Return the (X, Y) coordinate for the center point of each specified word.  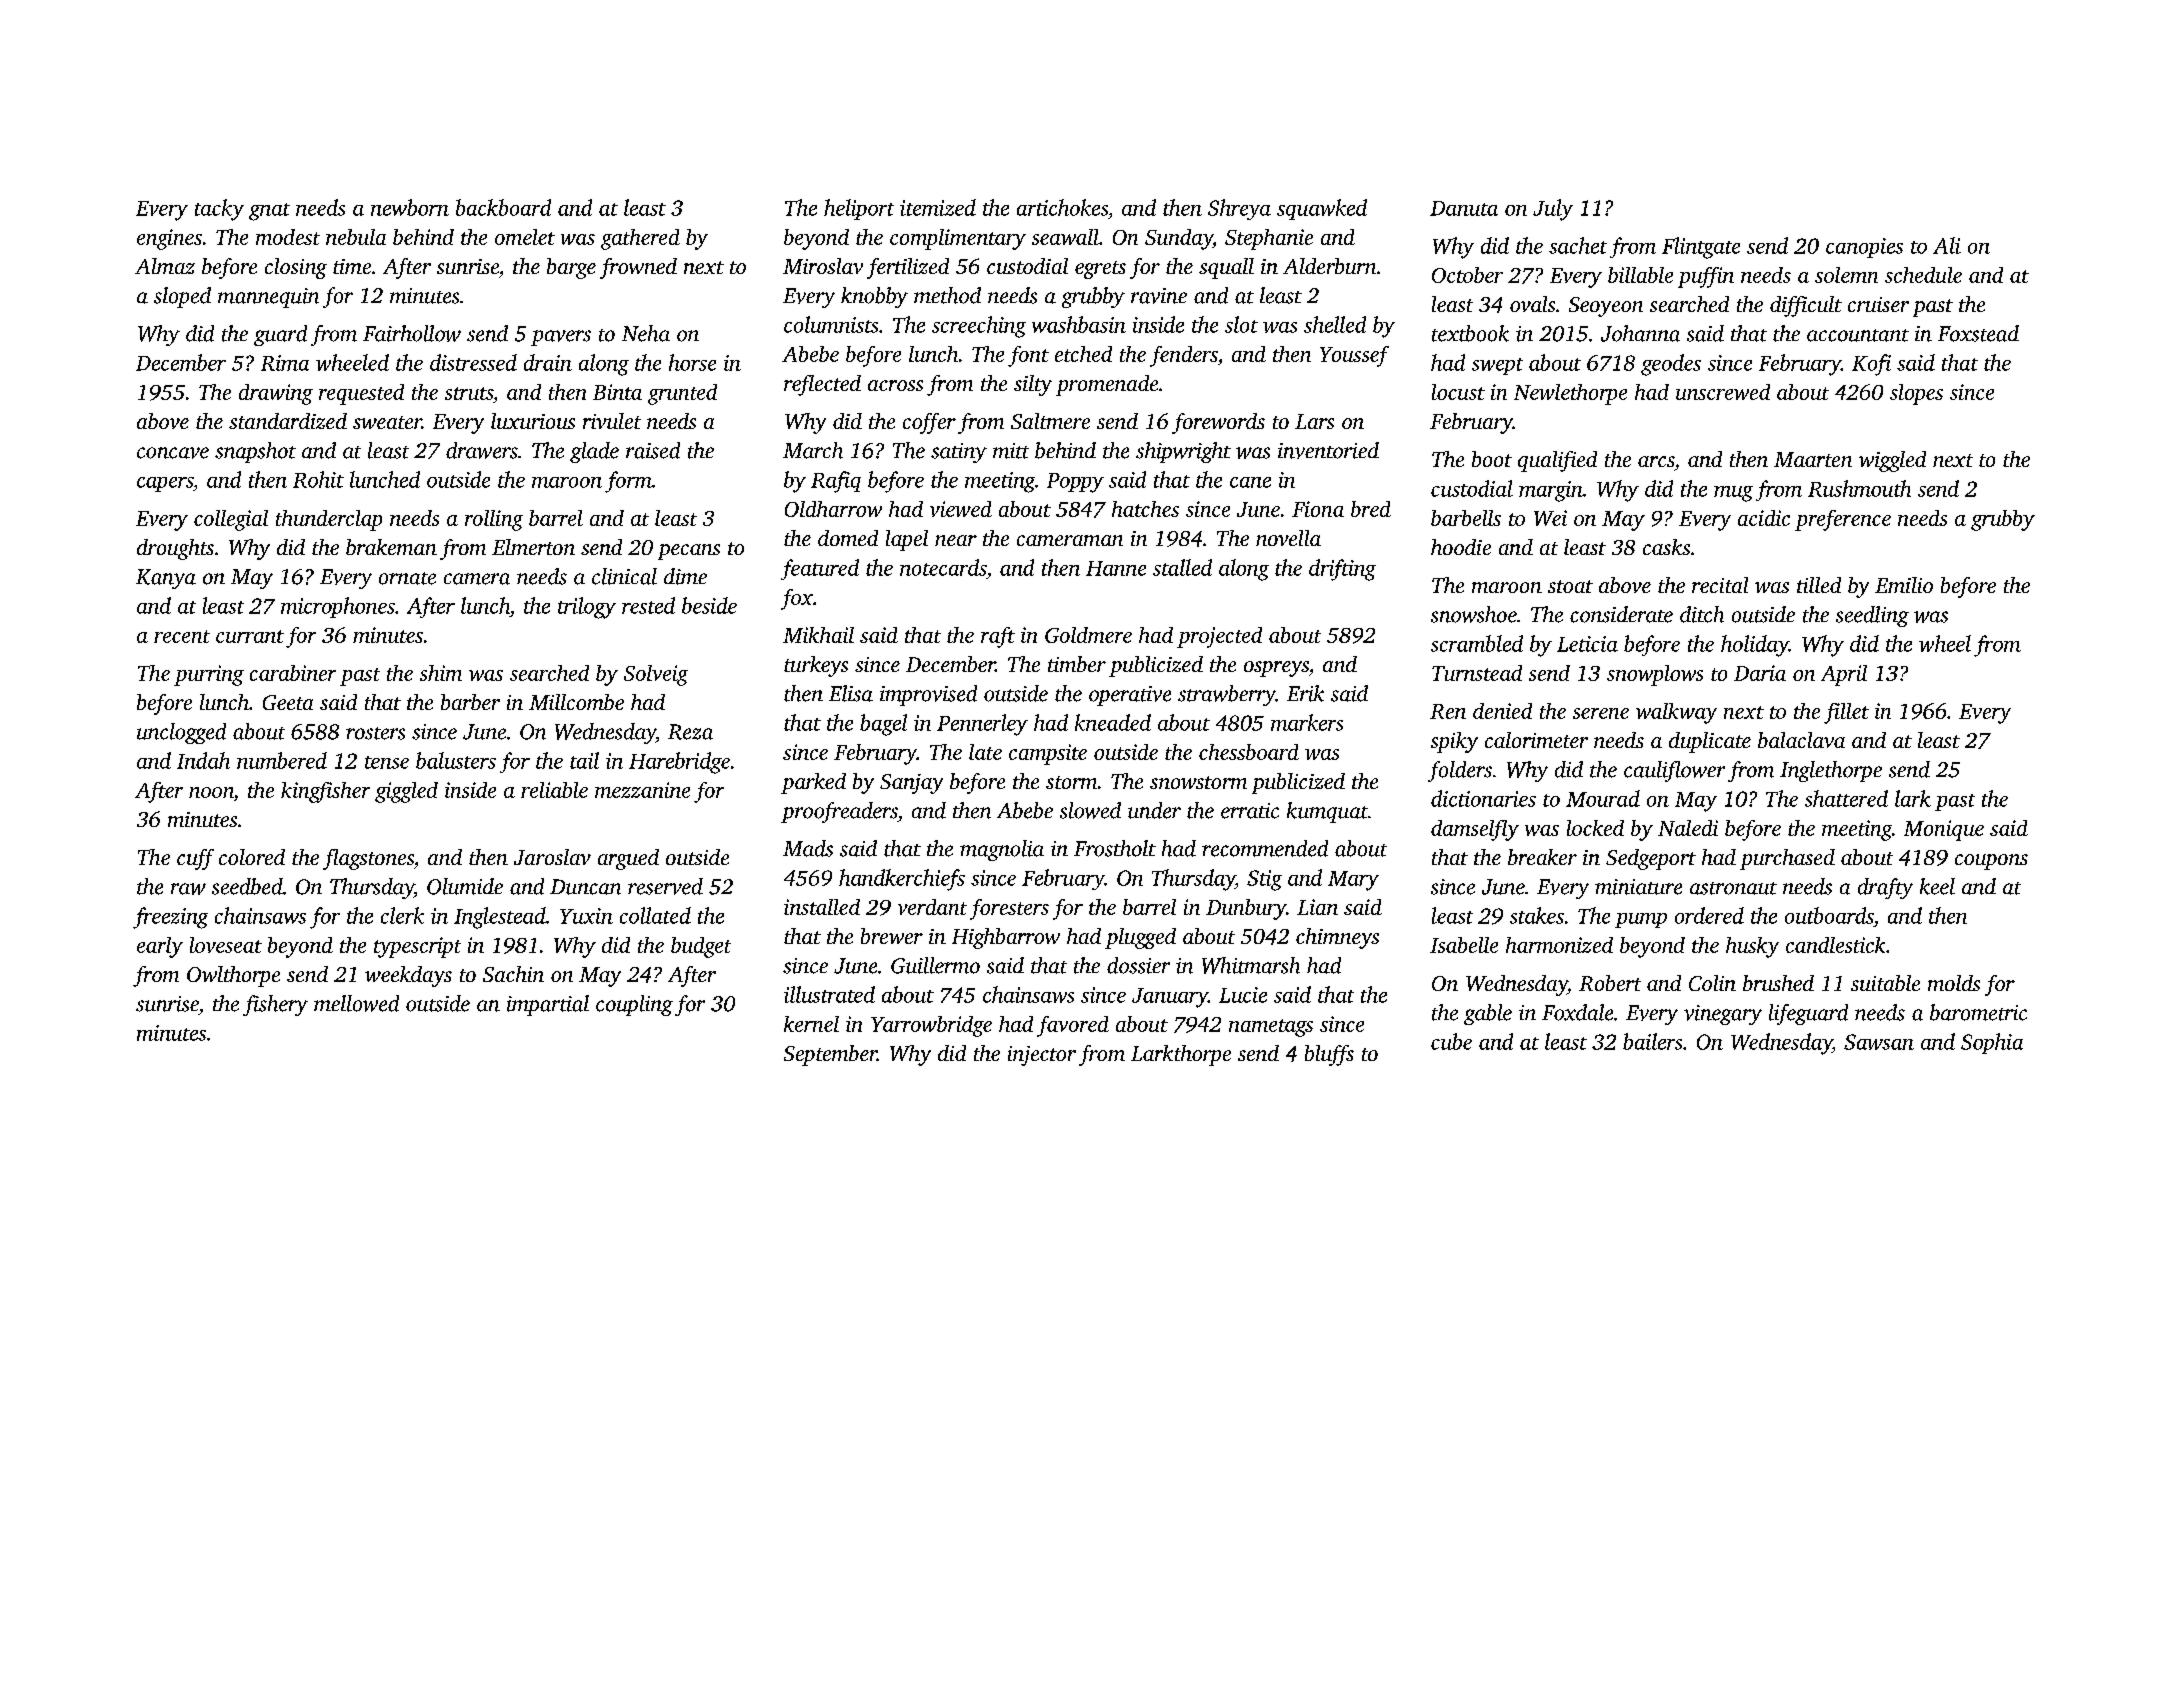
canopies (1864, 248)
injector (1042, 1056)
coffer (929, 423)
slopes (1916, 394)
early (160, 947)
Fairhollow (412, 333)
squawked (1322, 209)
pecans (689, 552)
